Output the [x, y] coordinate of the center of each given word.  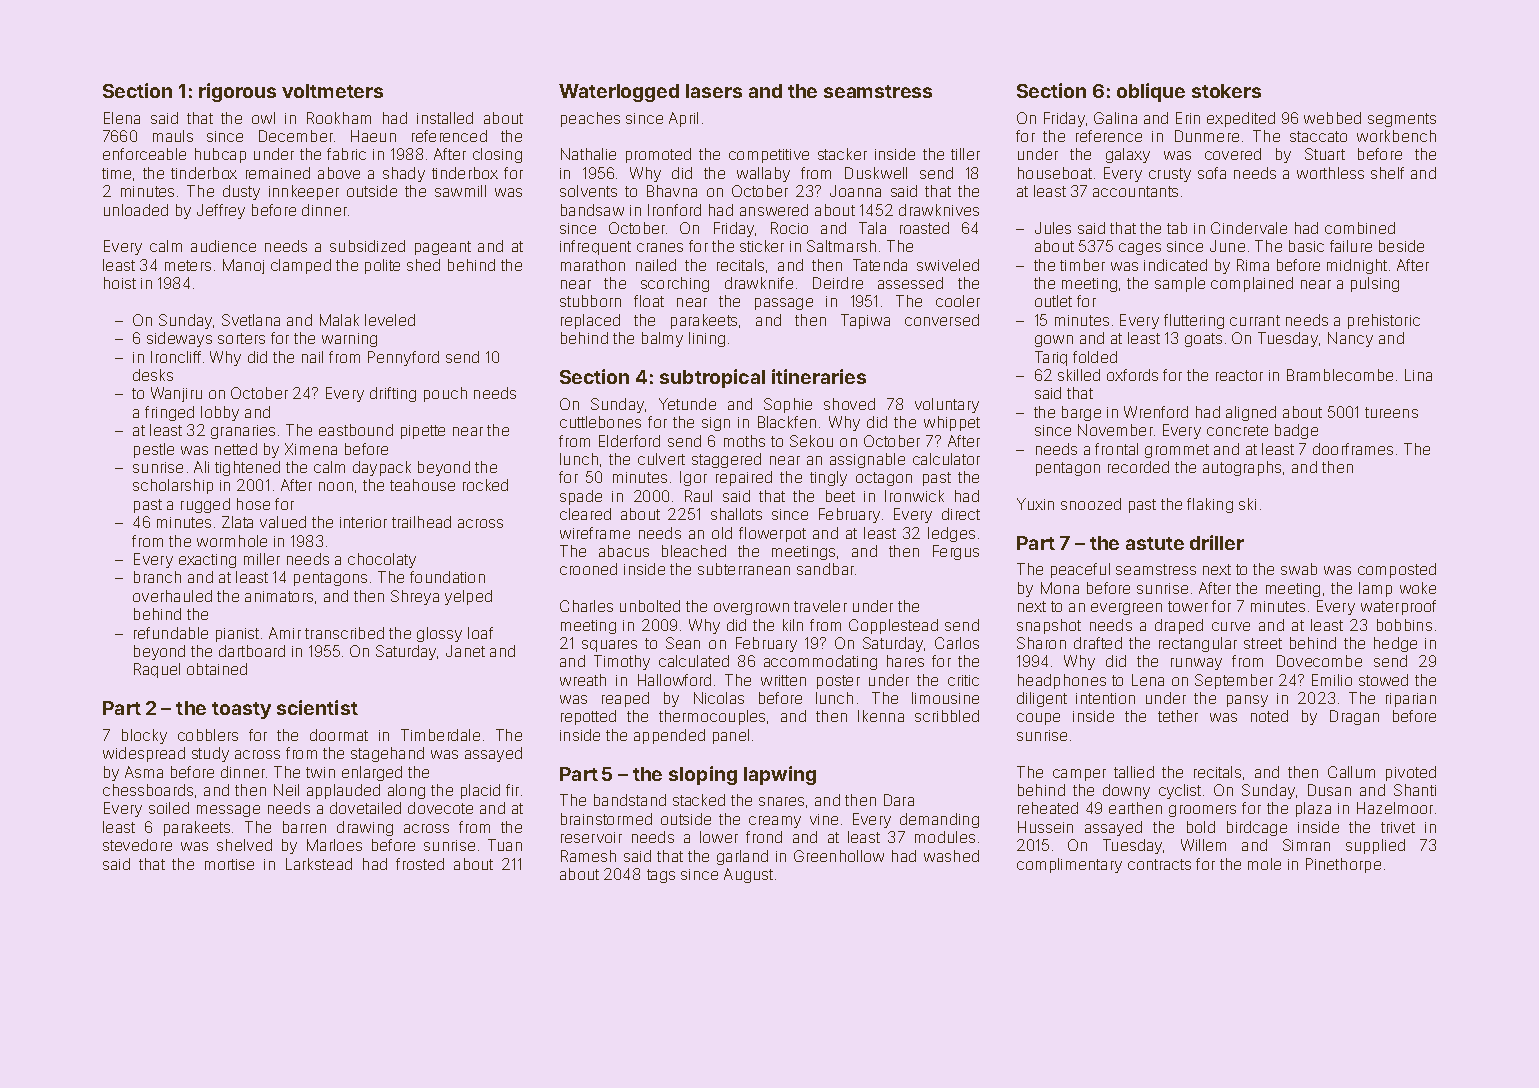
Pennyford [403, 358]
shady [404, 174]
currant [1255, 320]
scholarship [173, 486]
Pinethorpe [1343, 865]
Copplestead [893, 626]
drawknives [939, 210]
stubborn [590, 301]
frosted [420, 864]
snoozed [1091, 504]
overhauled [172, 596]
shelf [1387, 173]
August [748, 875]
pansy [1247, 701]
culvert [661, 459]
